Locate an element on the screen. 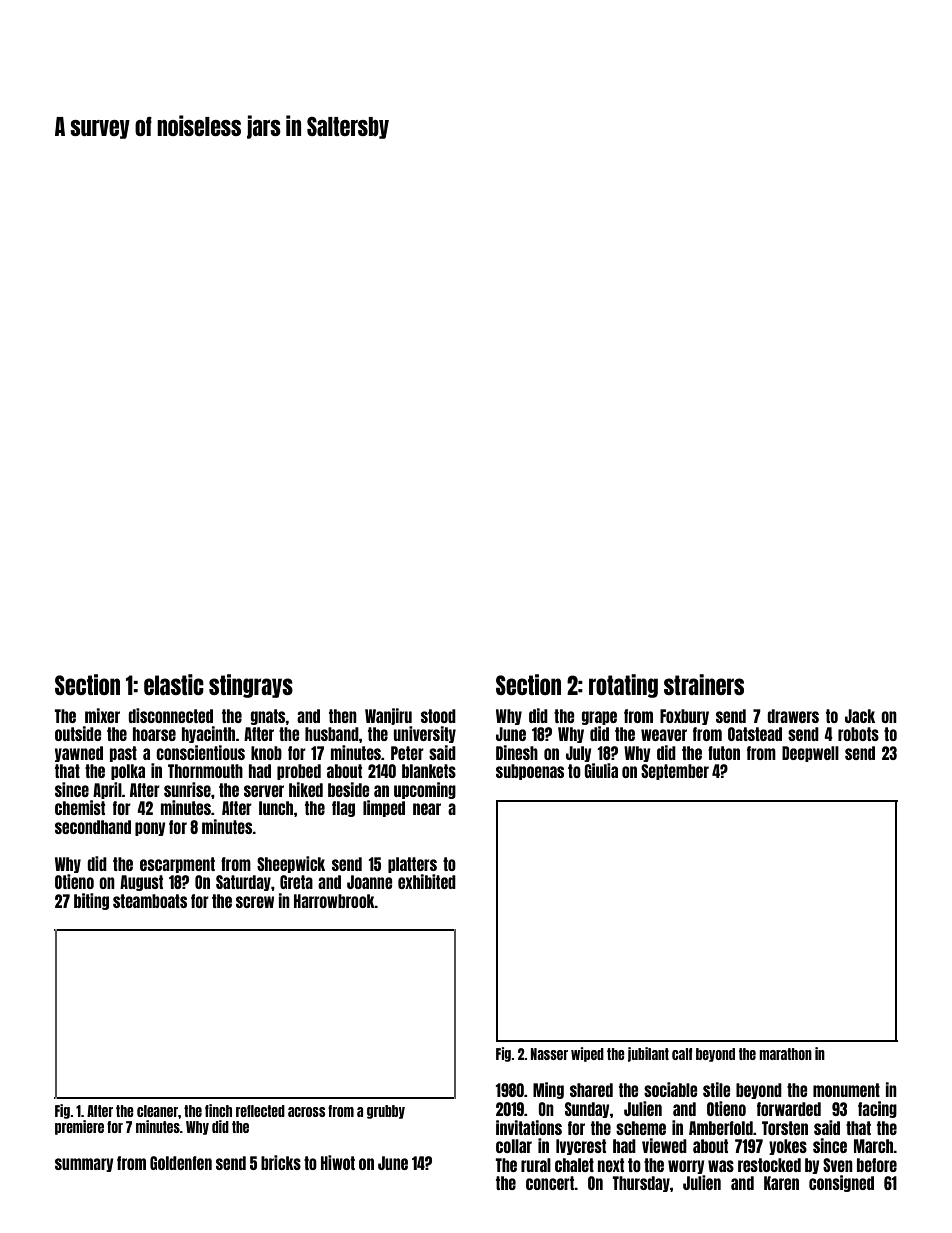  cleaner is located at coordinates (157, 1111).
